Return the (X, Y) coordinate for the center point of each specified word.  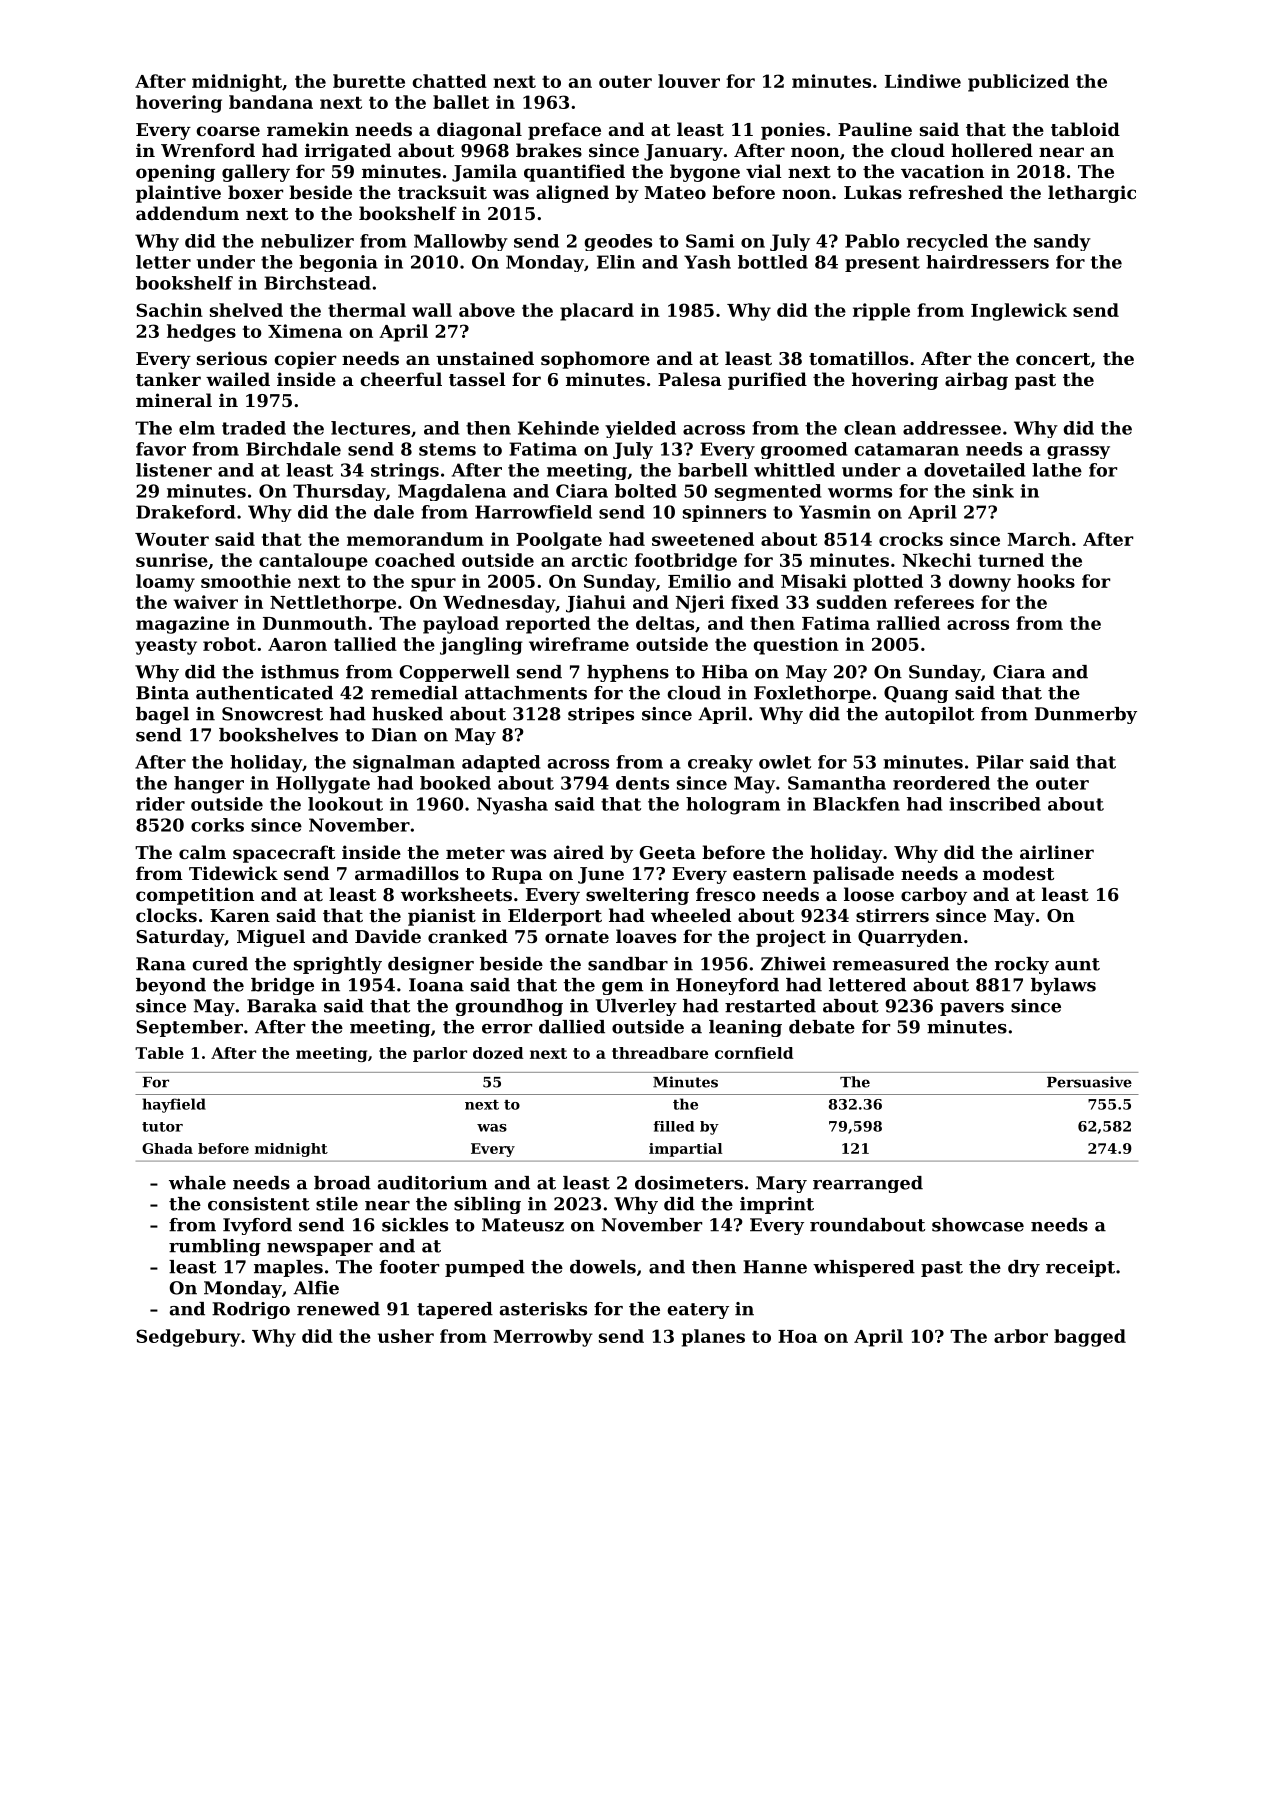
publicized (1018, 83)
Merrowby (543, 1338)
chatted (449, 81)
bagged (1090, 1338)
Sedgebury (188, 1338)
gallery (256, 173)
